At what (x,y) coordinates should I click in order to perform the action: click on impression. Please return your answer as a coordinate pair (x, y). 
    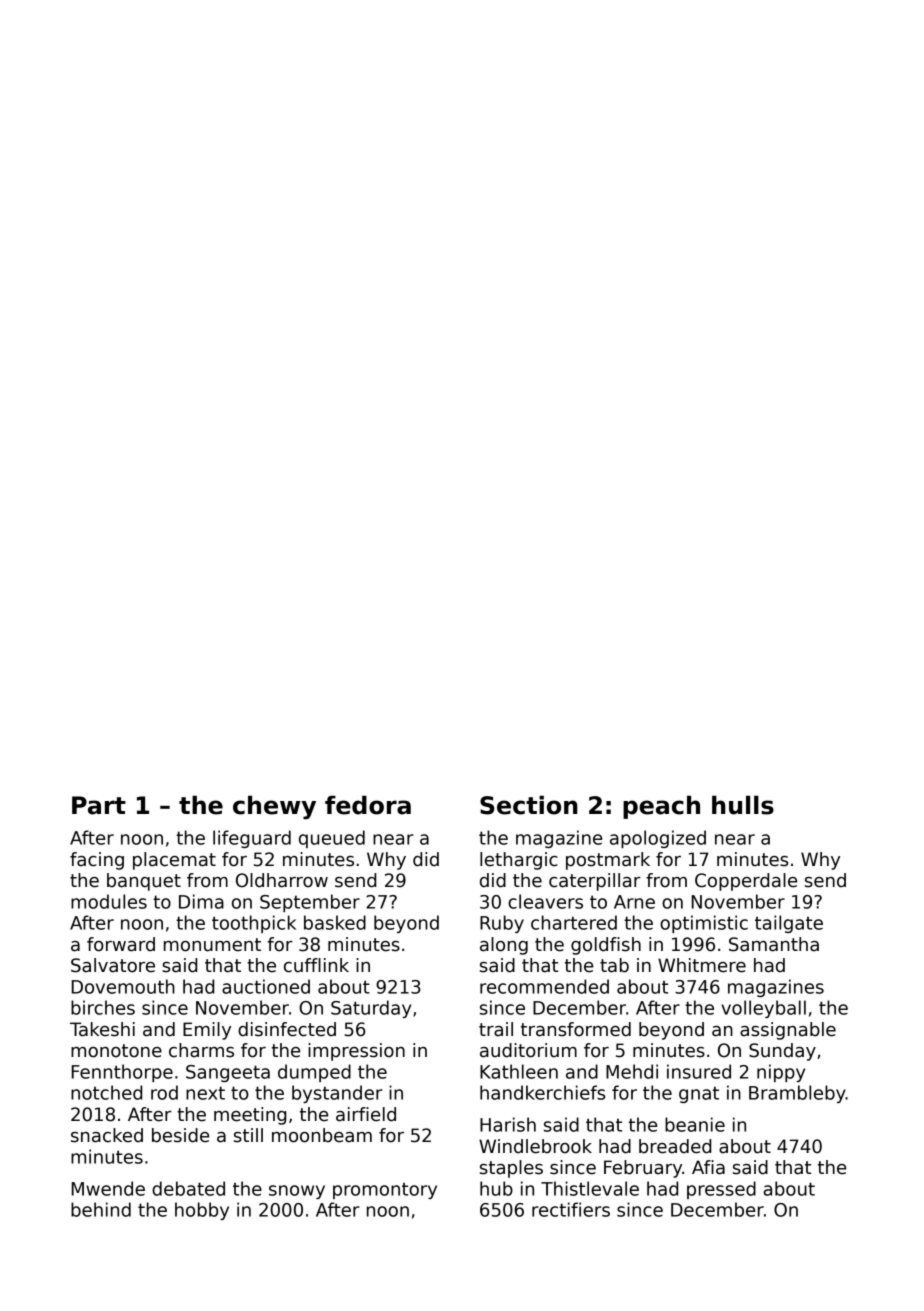
    Looking at the image, I should click on (356, 1052).
